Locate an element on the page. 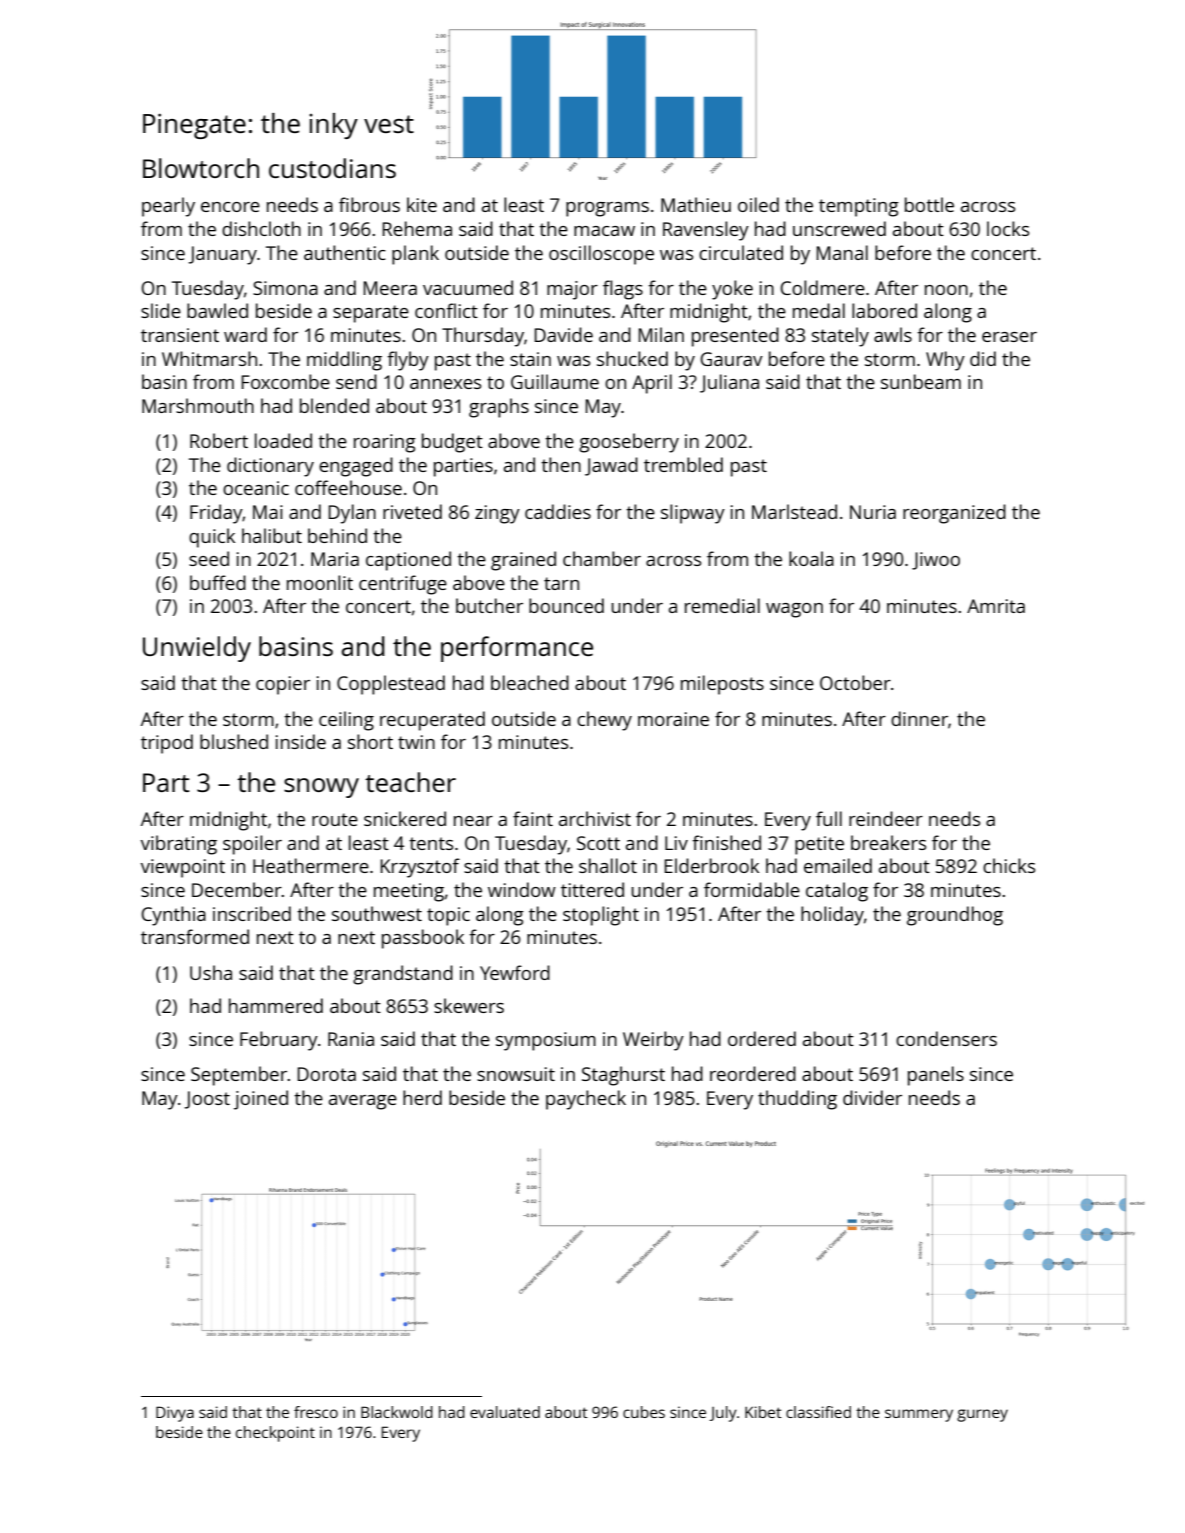  Divya is located at coordinates (175, 1414).
